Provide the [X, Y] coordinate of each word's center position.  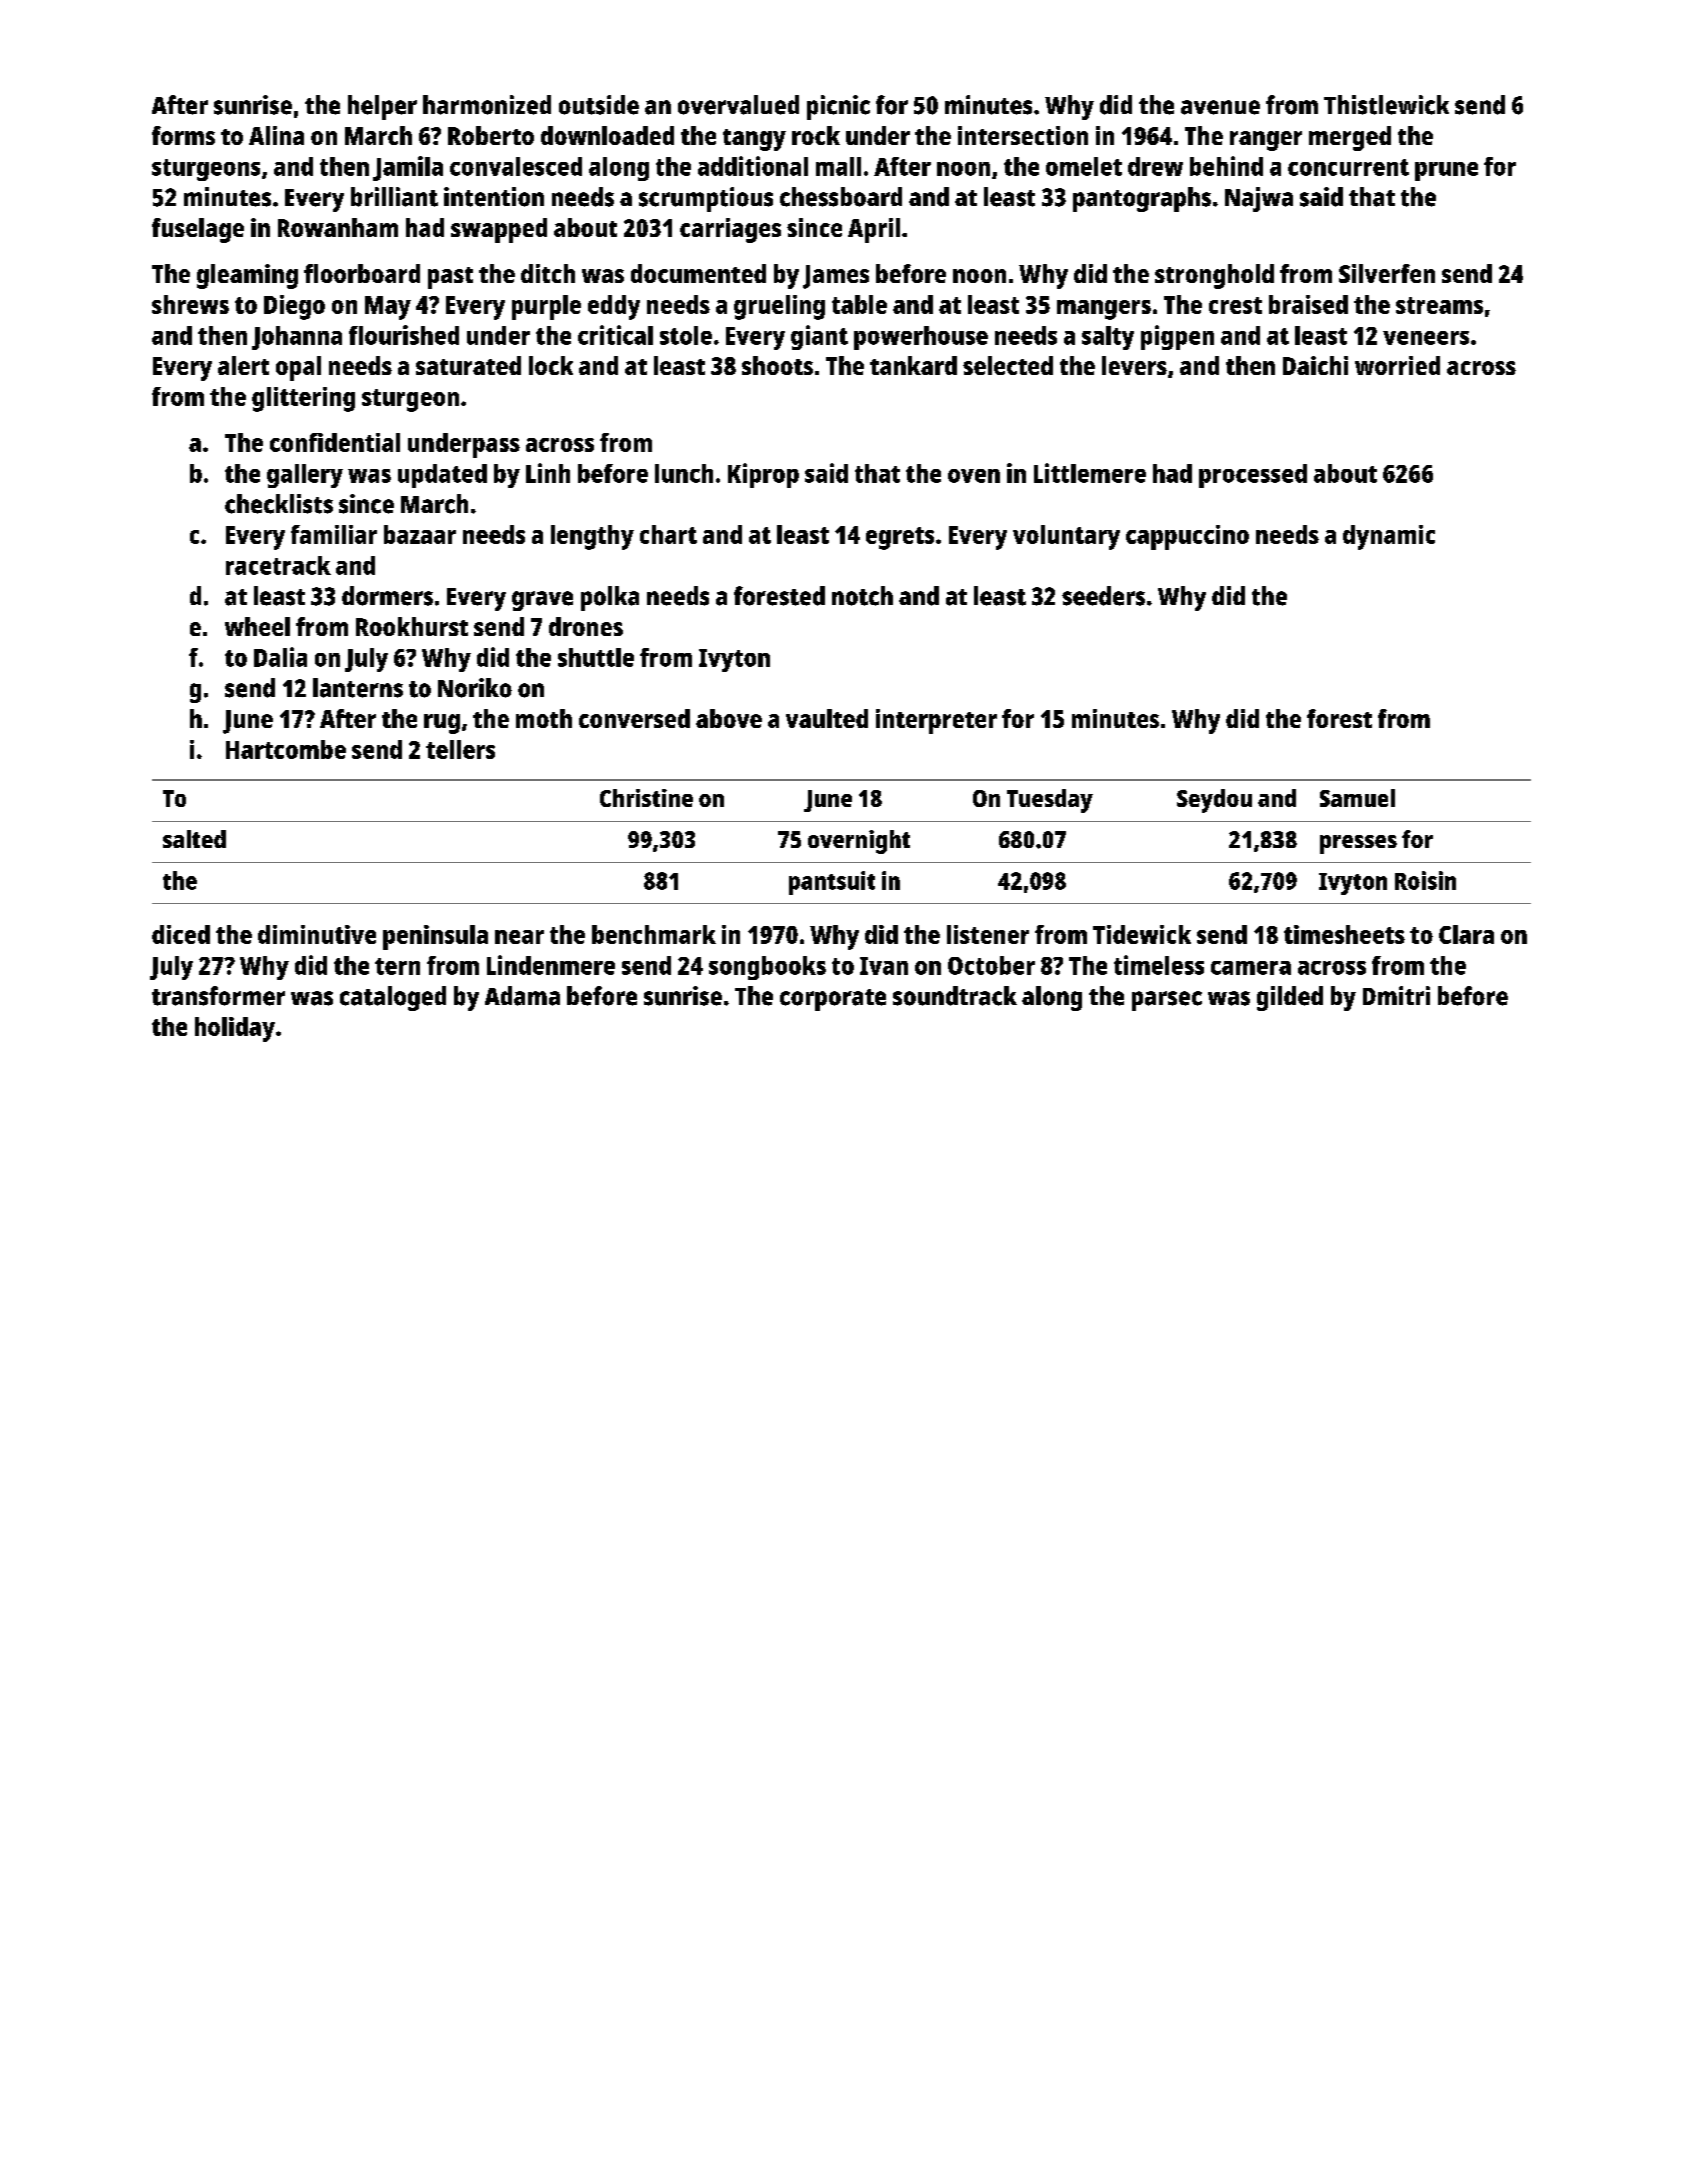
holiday [235, 1029]
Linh [548, 473]
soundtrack [955, 996]
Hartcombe [286, 749]
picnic [838, 107]
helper [382, 107]
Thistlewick [1386, 105]
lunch [684, 473]
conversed [634, 718]
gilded [1290, 998]
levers [1134, 365]
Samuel [1357, 798]
